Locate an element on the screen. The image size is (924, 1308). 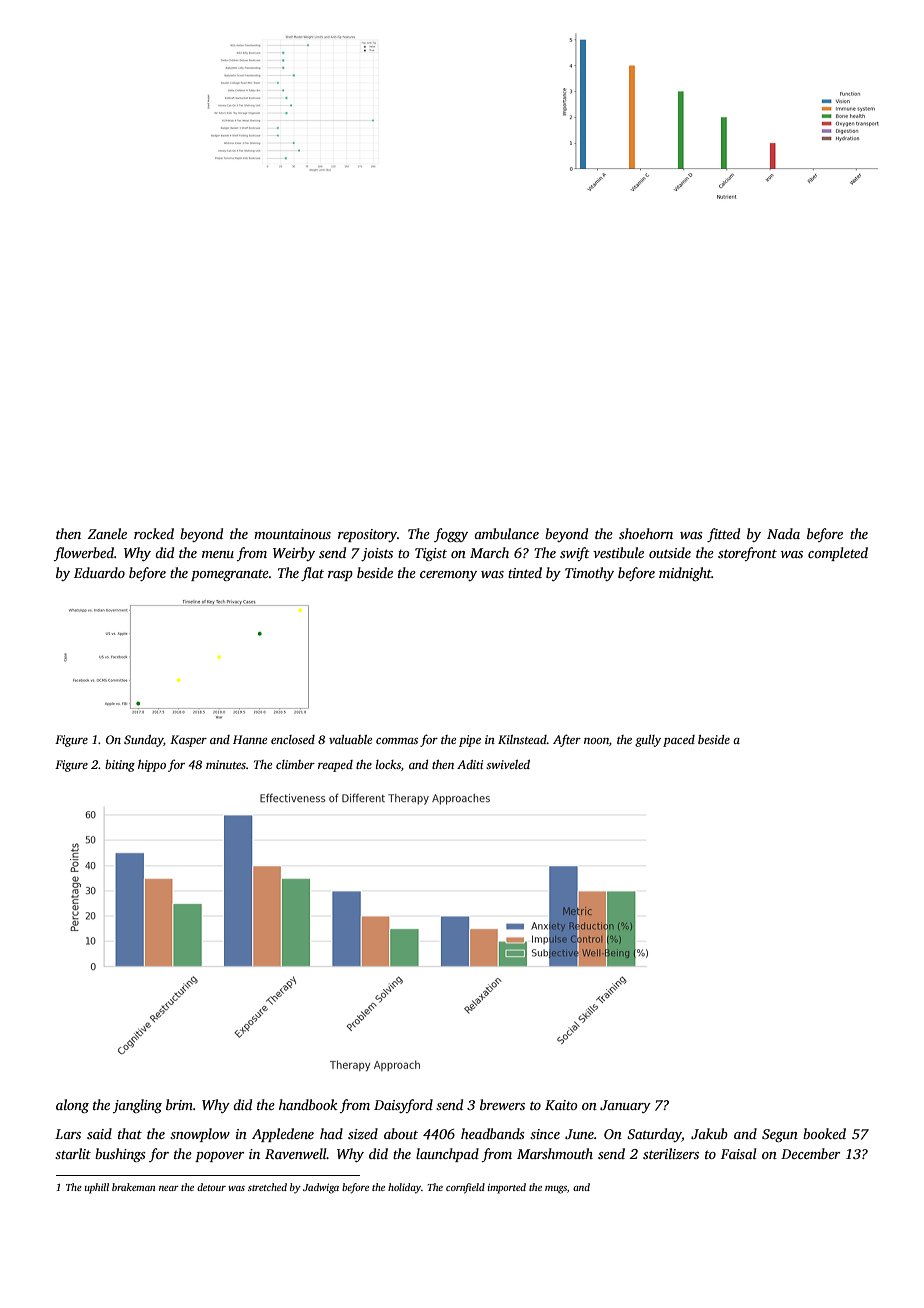
swiveled is located at coordinates (508, 764).
